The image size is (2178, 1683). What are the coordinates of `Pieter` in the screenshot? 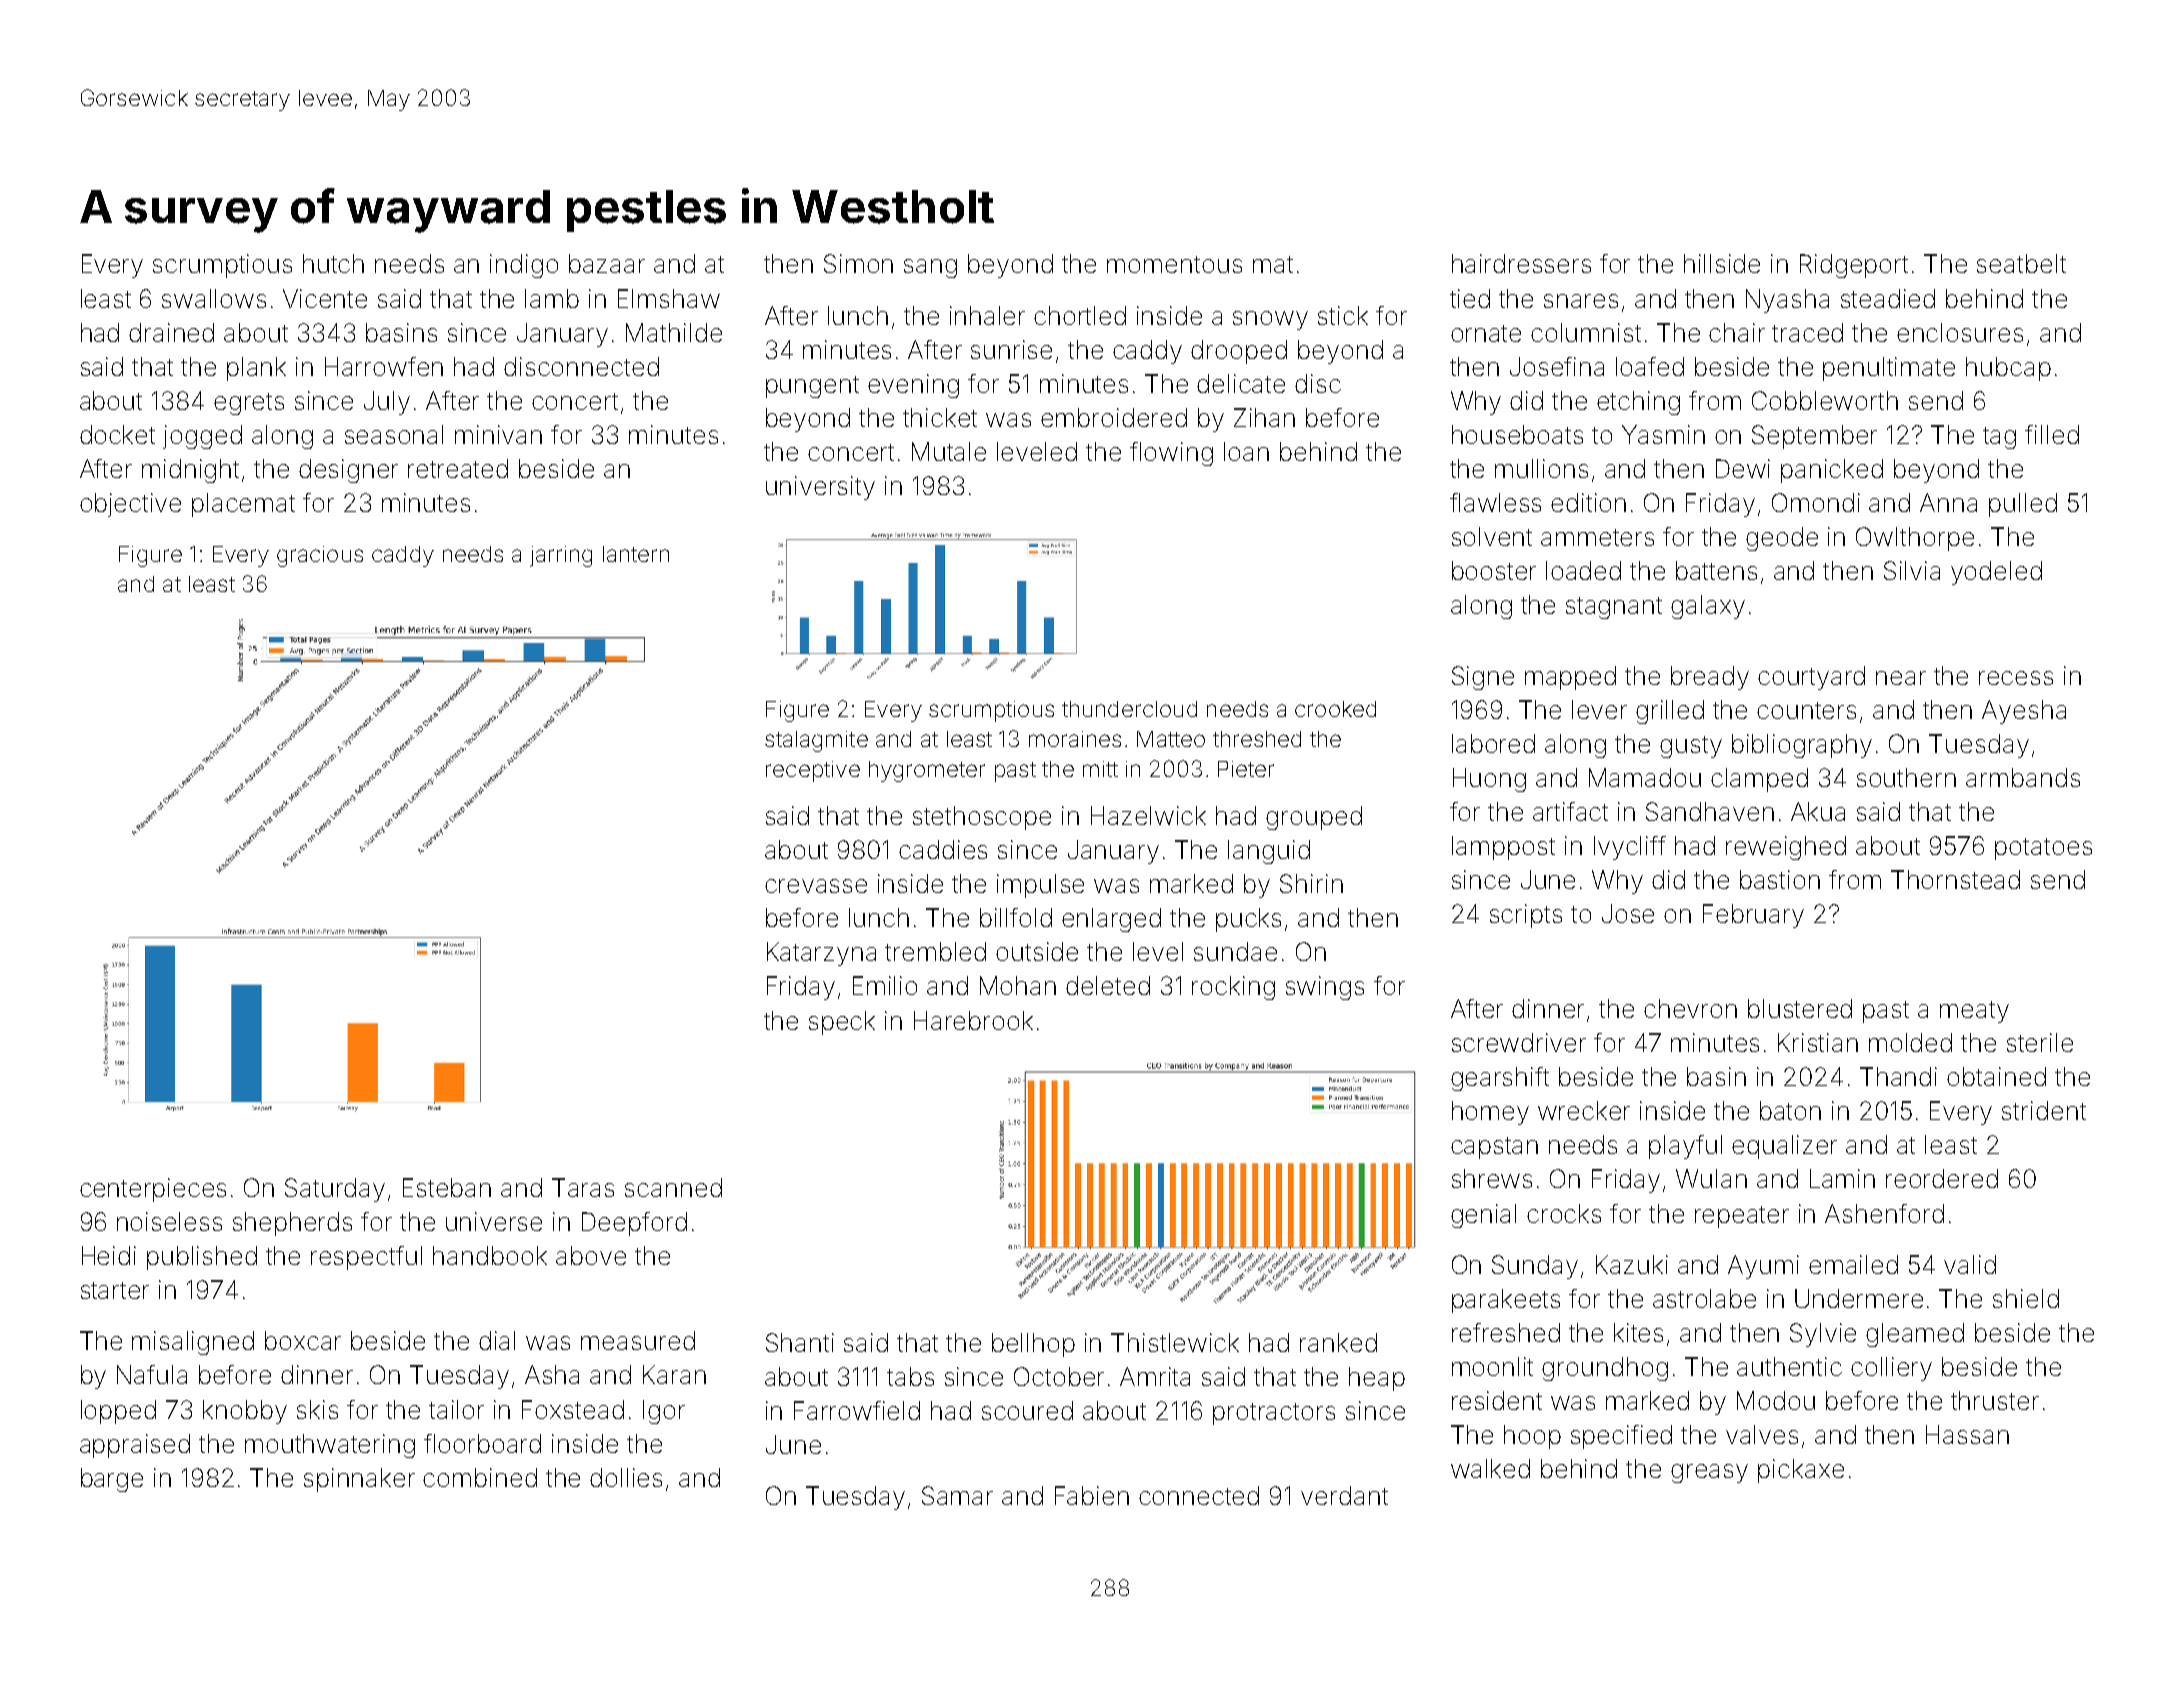 It's located at (1246, 769).
